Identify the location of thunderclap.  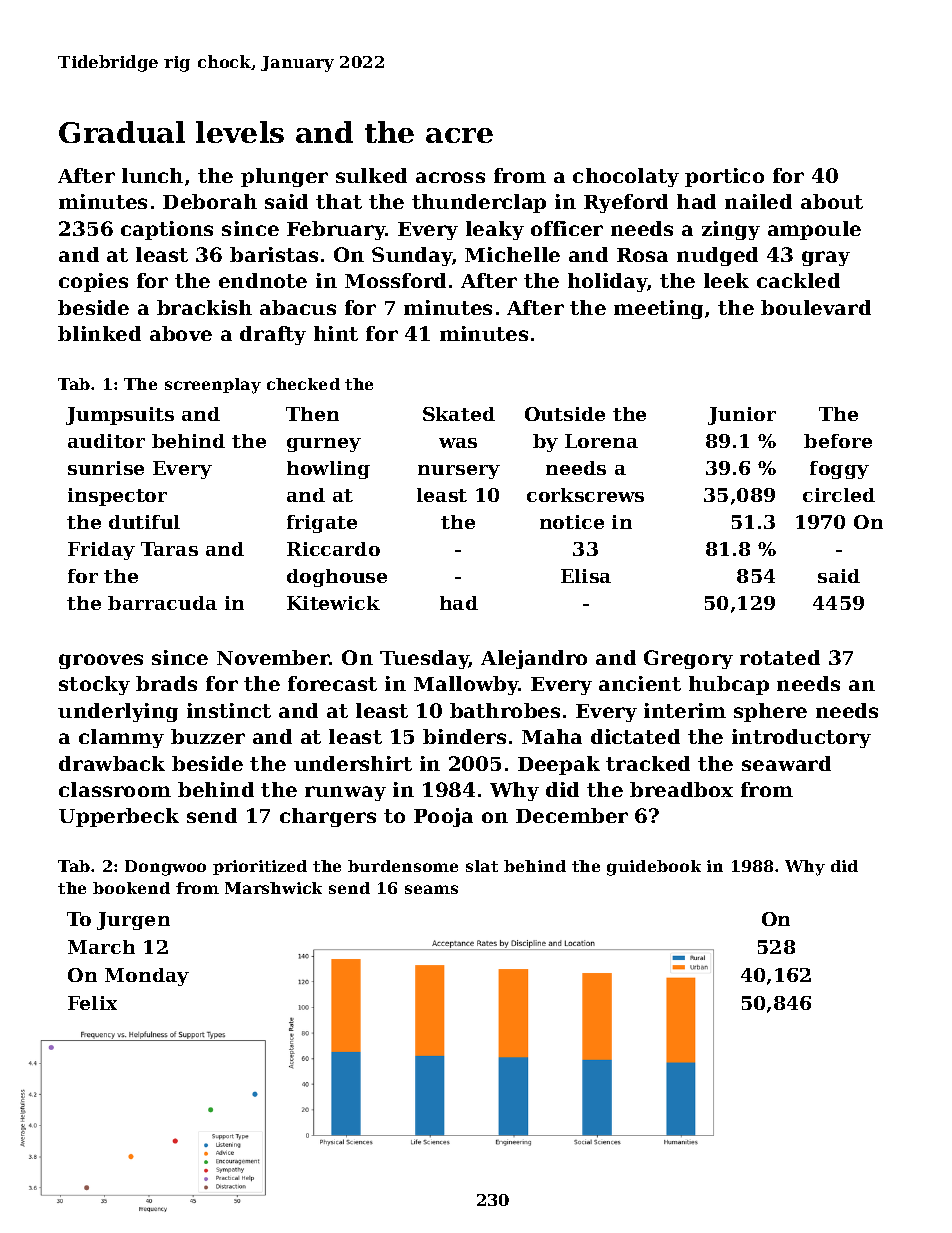
(479, 203).
